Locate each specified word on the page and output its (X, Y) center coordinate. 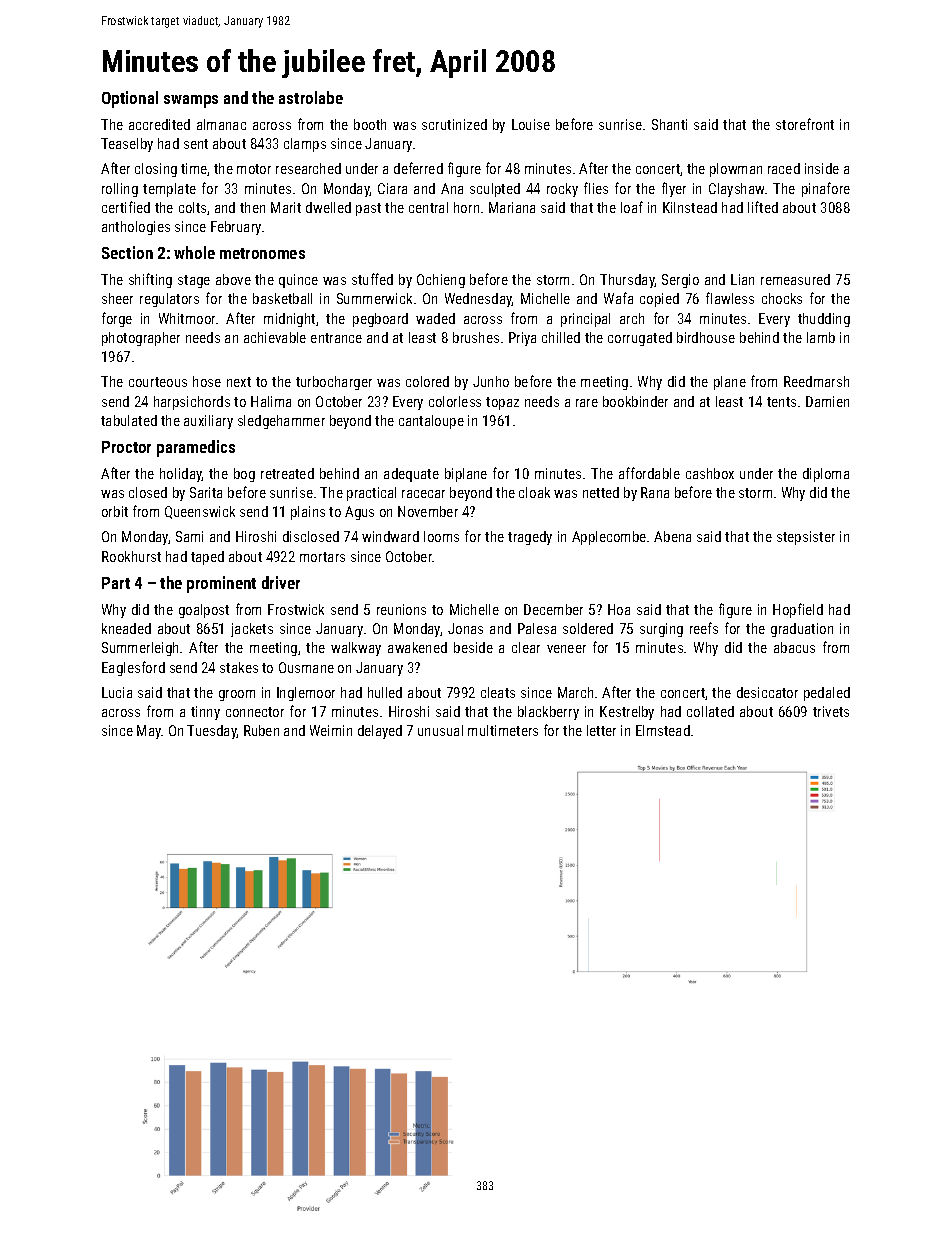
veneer (566, 649)
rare (587, 403)
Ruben (261, 730)
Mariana (512, 207)
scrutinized (454, 124)
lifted (763, 207)
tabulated (129, 420)
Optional (130, 99)
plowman (736, 170)
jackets (252, 630)
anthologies (136, 228)
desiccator (767, 692)
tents (781, 402)
